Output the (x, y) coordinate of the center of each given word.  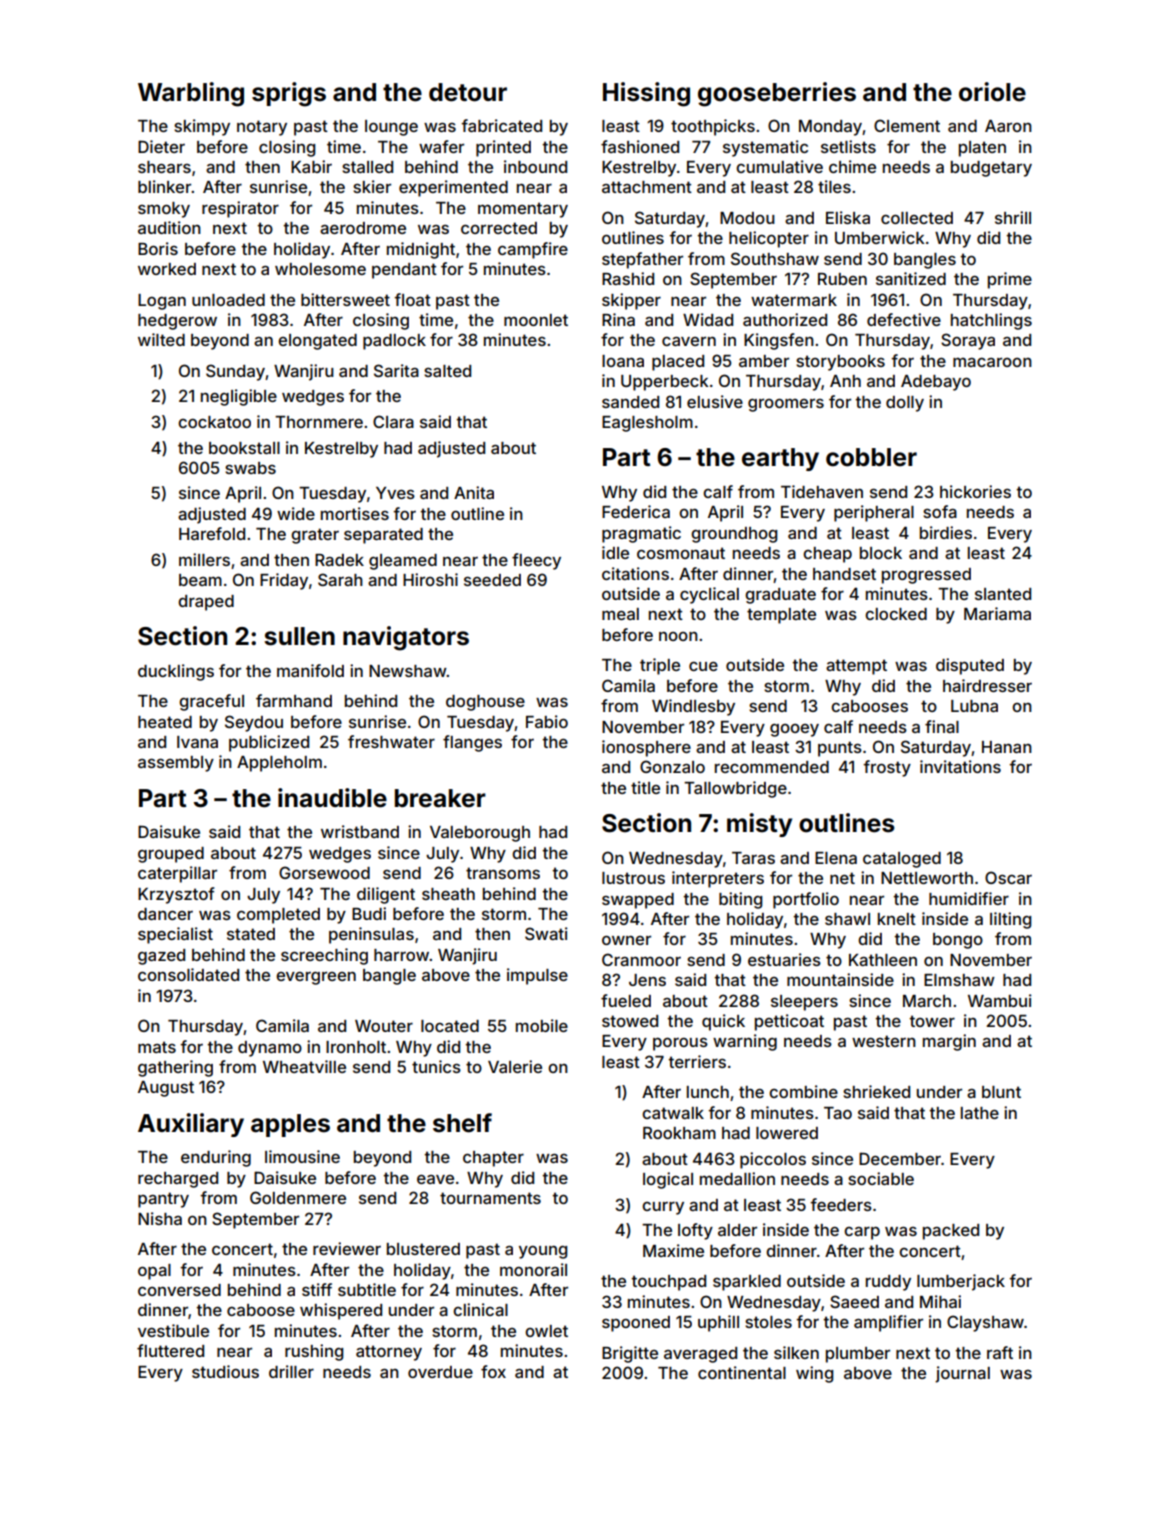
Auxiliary (191, 1125)
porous (680, 1044)
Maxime (673, 1250)
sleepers (804, 1003)
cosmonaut (681, 553)
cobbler (871, 457)
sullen (299, 636)
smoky (164, 210)
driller (291, 1371)
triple (660, 666)
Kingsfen (779, 341)
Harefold (212, 533)
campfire (533, 250)
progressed (926, 576)
